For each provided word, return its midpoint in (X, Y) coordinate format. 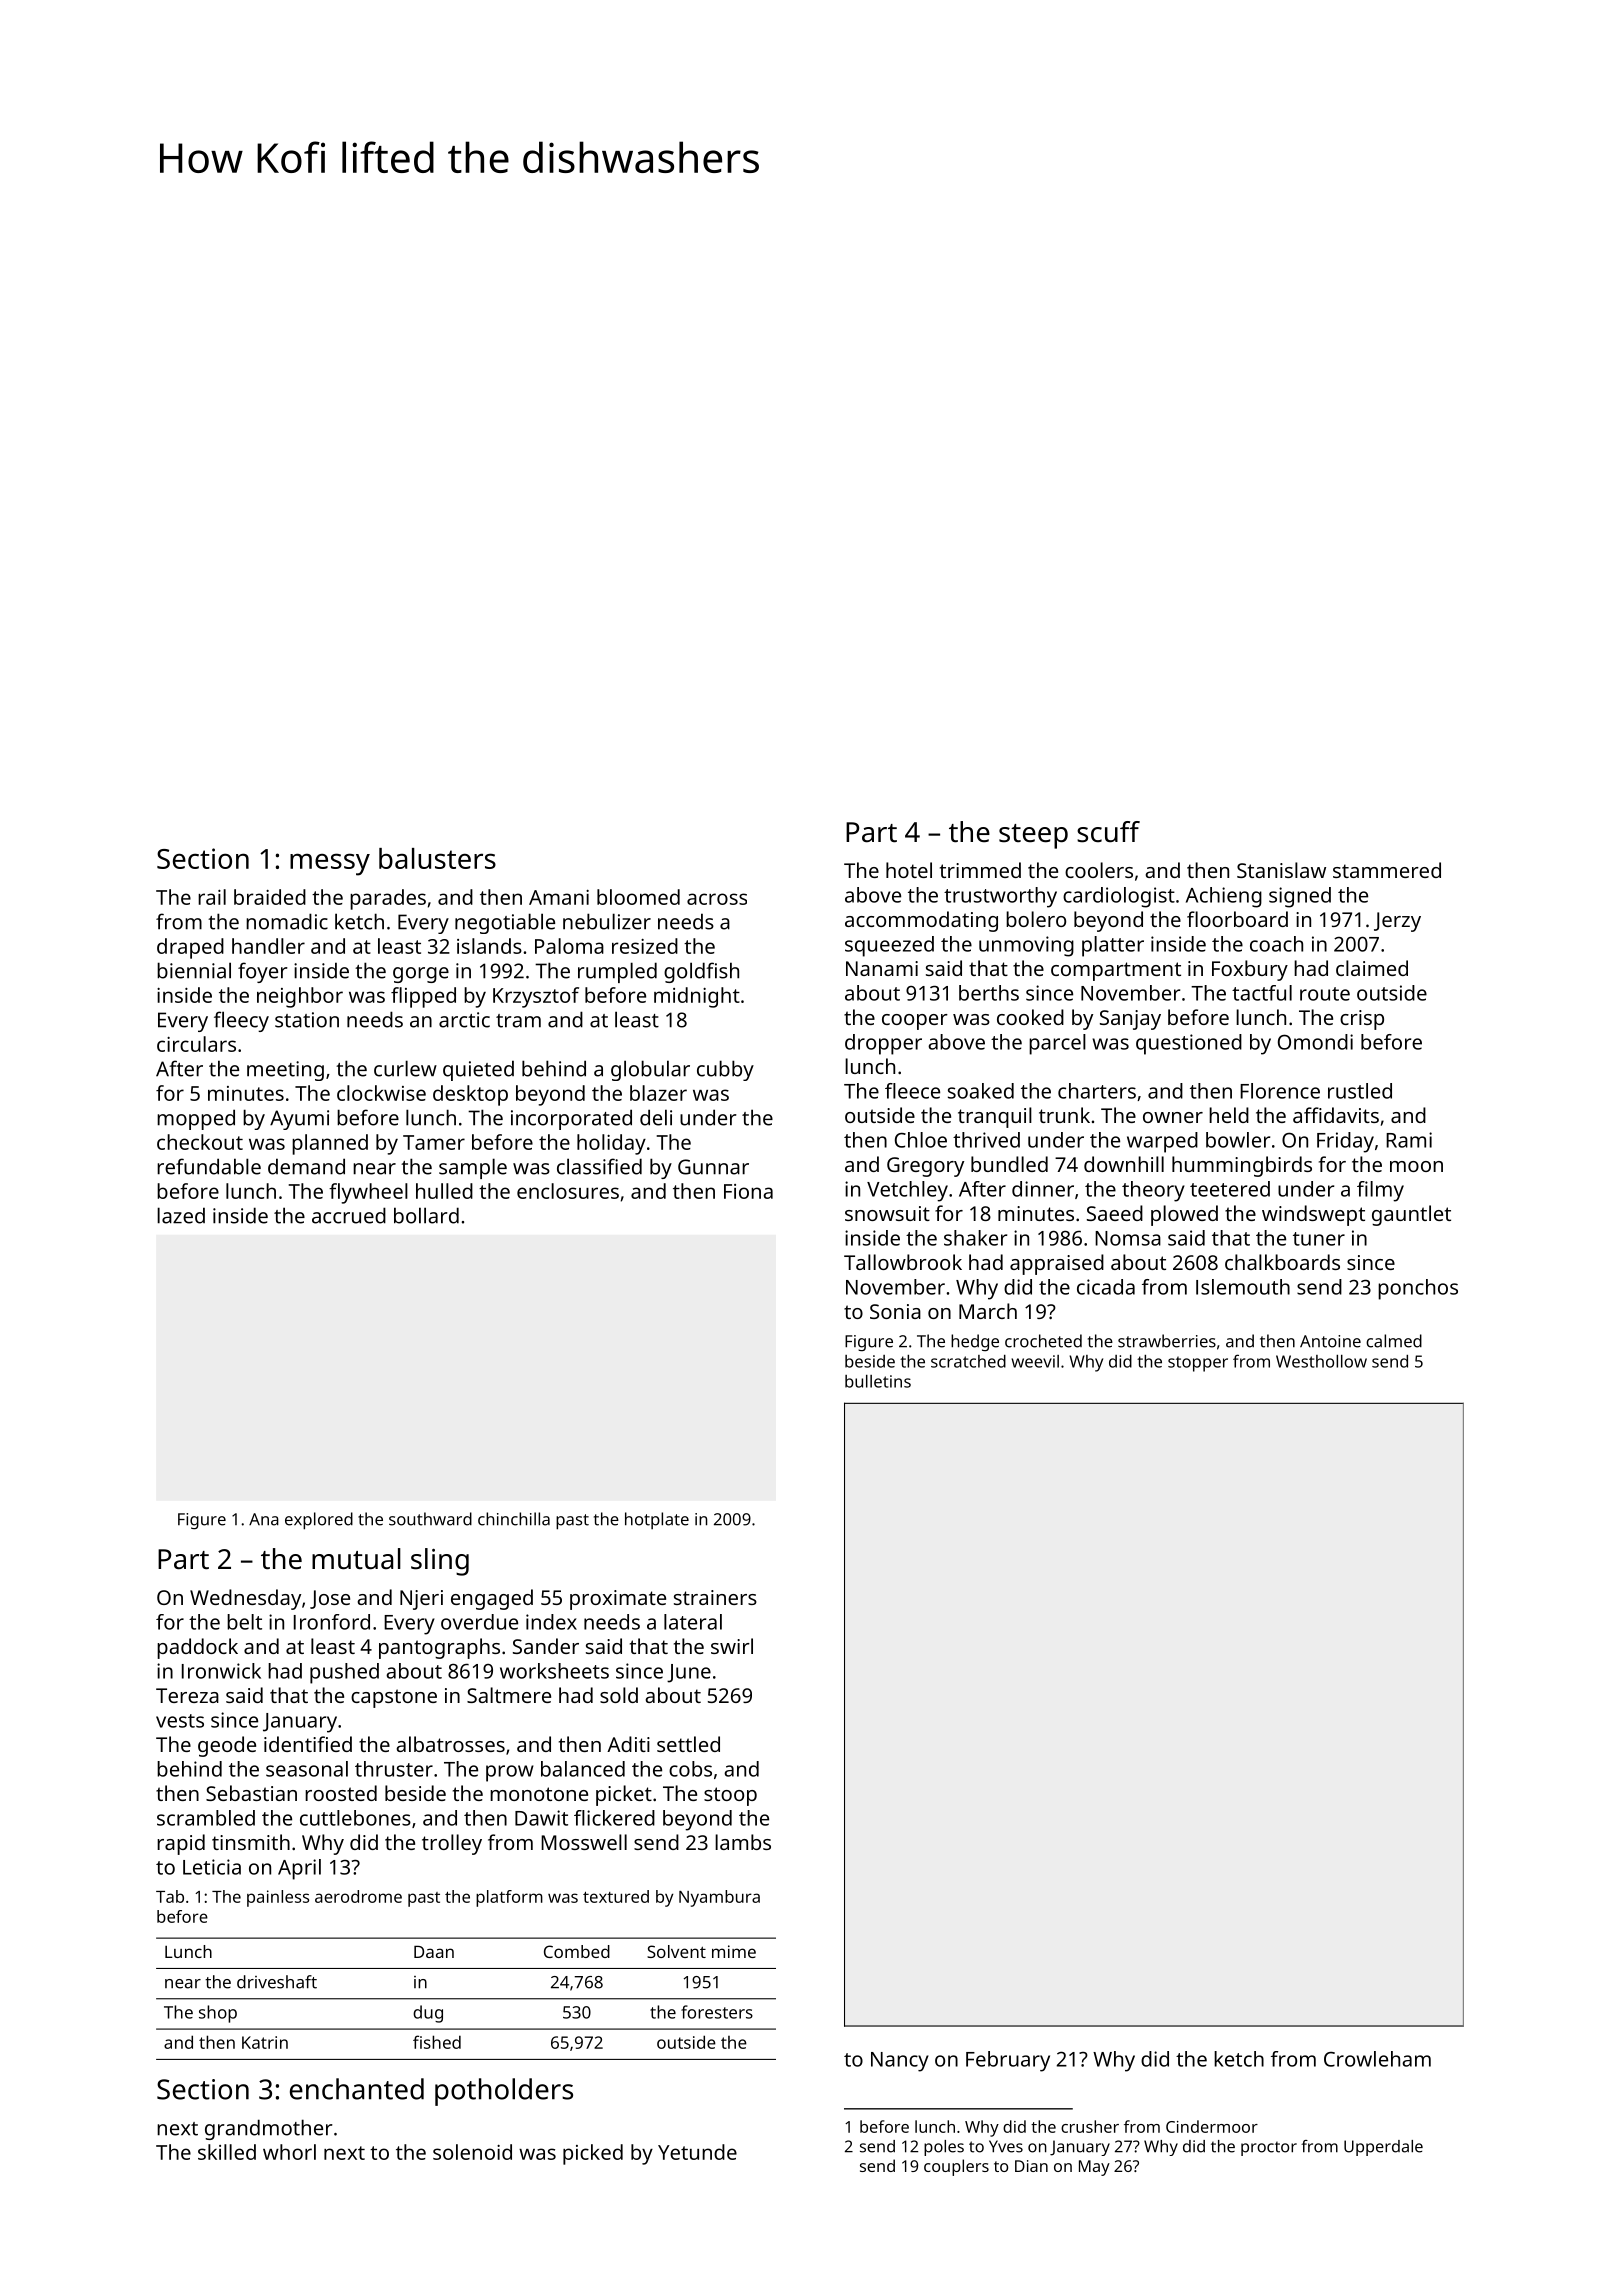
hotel (909, 870)
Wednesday (245, 1599)
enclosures (568, 1191)
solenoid (472, 2152)
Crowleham (1377, 2059)
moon (1416, 1166)
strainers (715, 1597)
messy (330, 864)
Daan (434, 1951)
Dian (1031, 2166)
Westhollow (1321, 1361)
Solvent (676, 1951)
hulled (444, 1191)
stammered (1387, 870)
